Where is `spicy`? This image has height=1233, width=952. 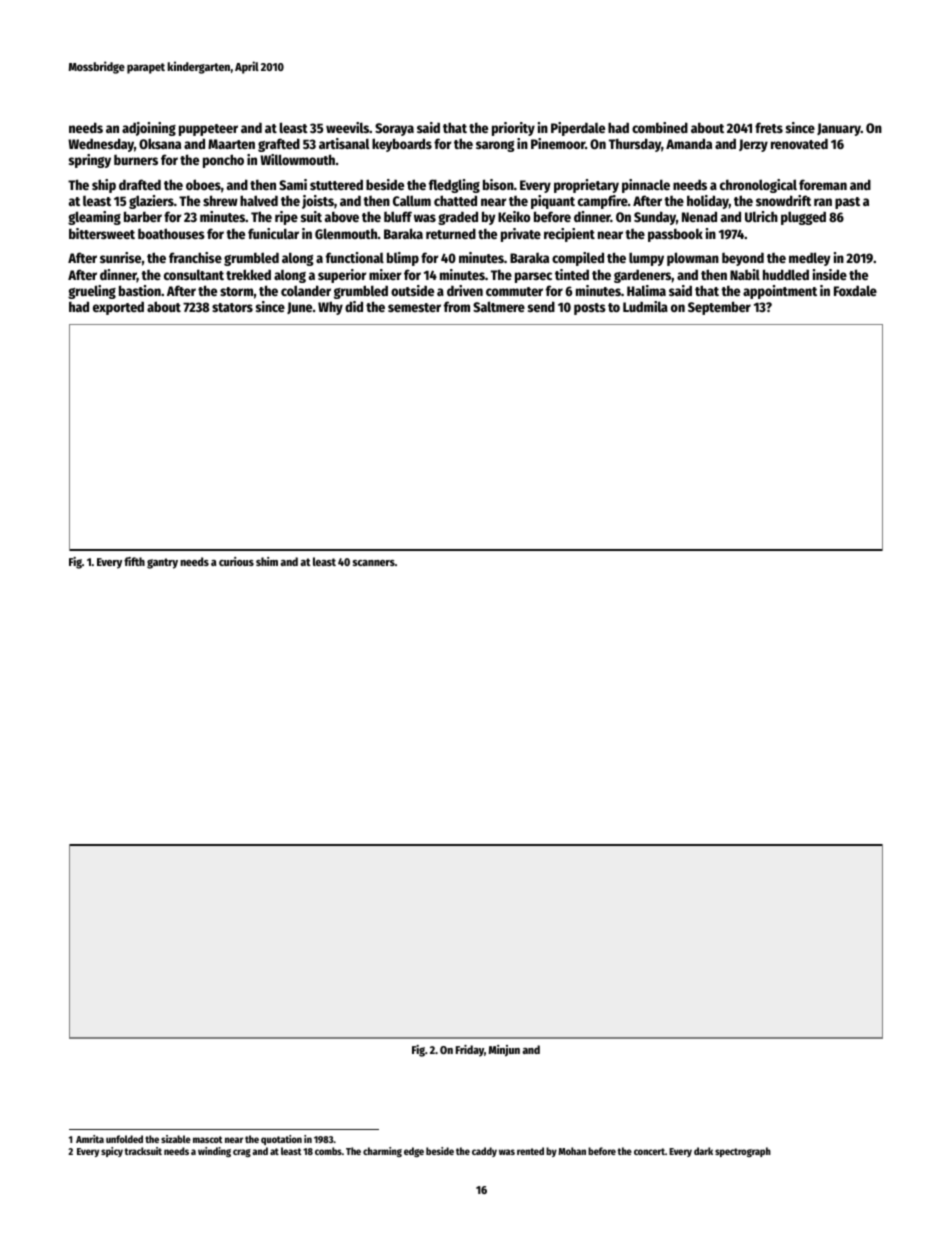 spicy is located at coordinates (112, 1152).
